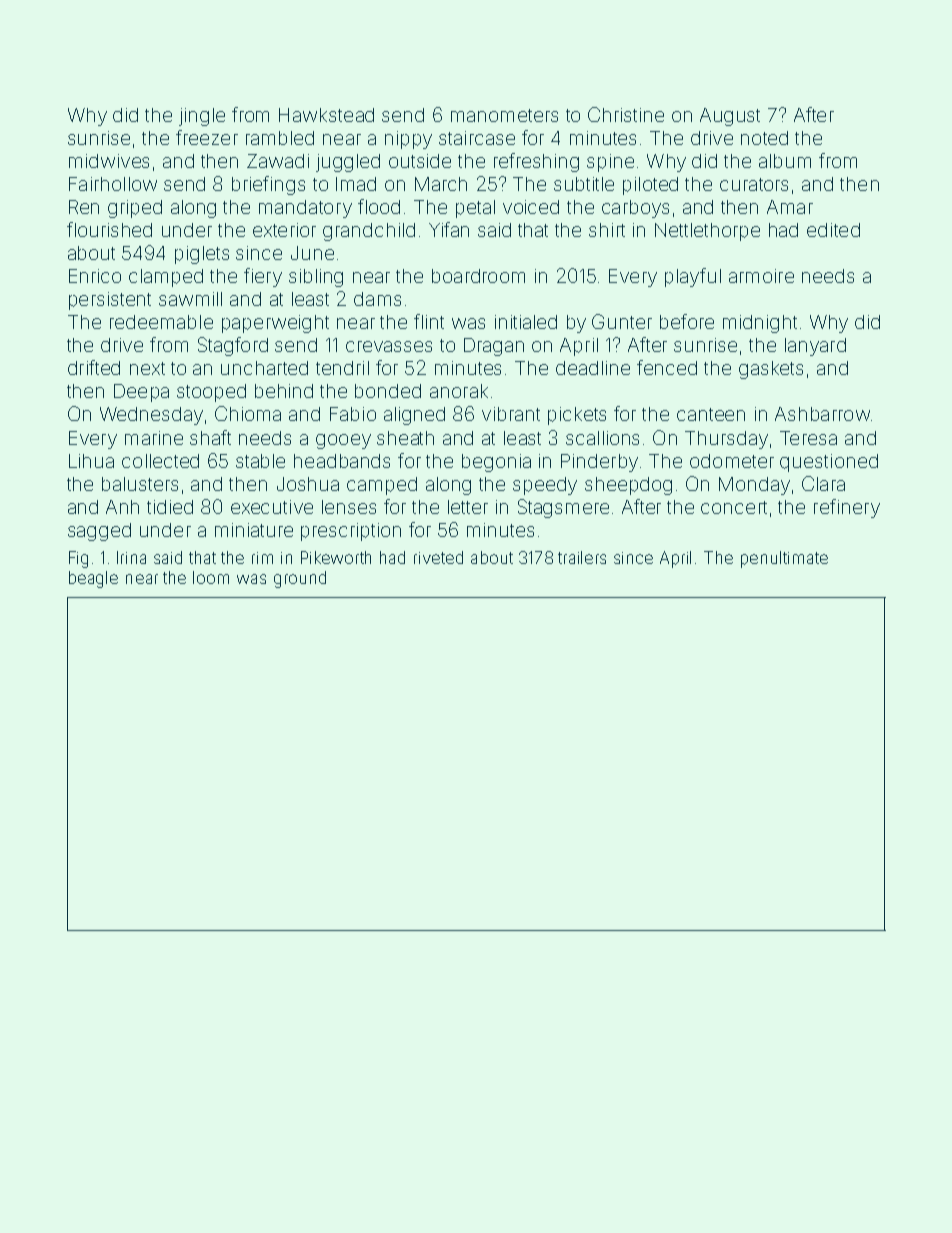 The width and height of the screenshot is (952, 1233). What do you see at coordinates (478, 276) in the screenshot?
I see `boardroom` at bounding box center [478, 276].
